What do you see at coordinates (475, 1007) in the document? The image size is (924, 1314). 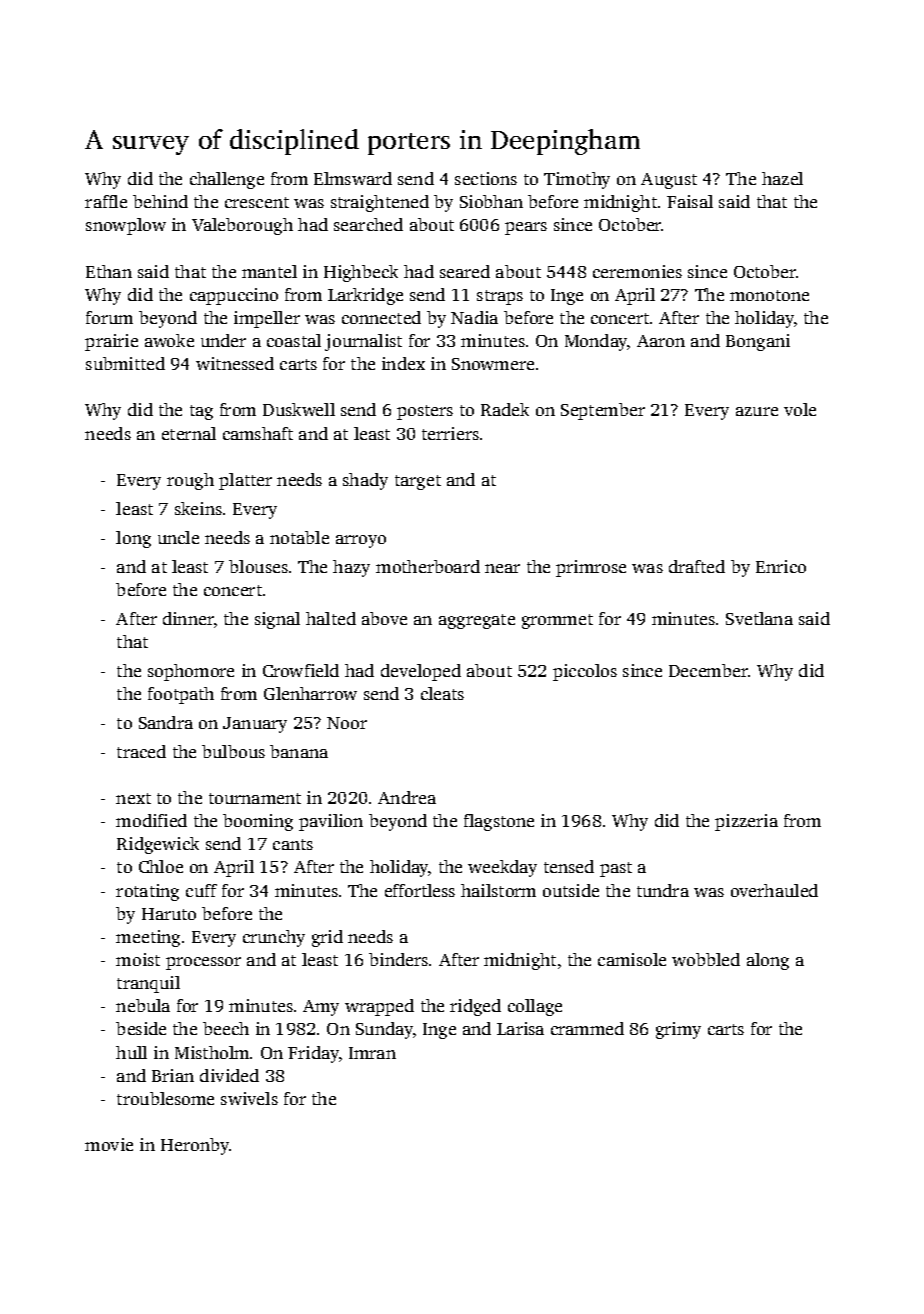 I see `ridged` at bounding box center [475, 1007].
